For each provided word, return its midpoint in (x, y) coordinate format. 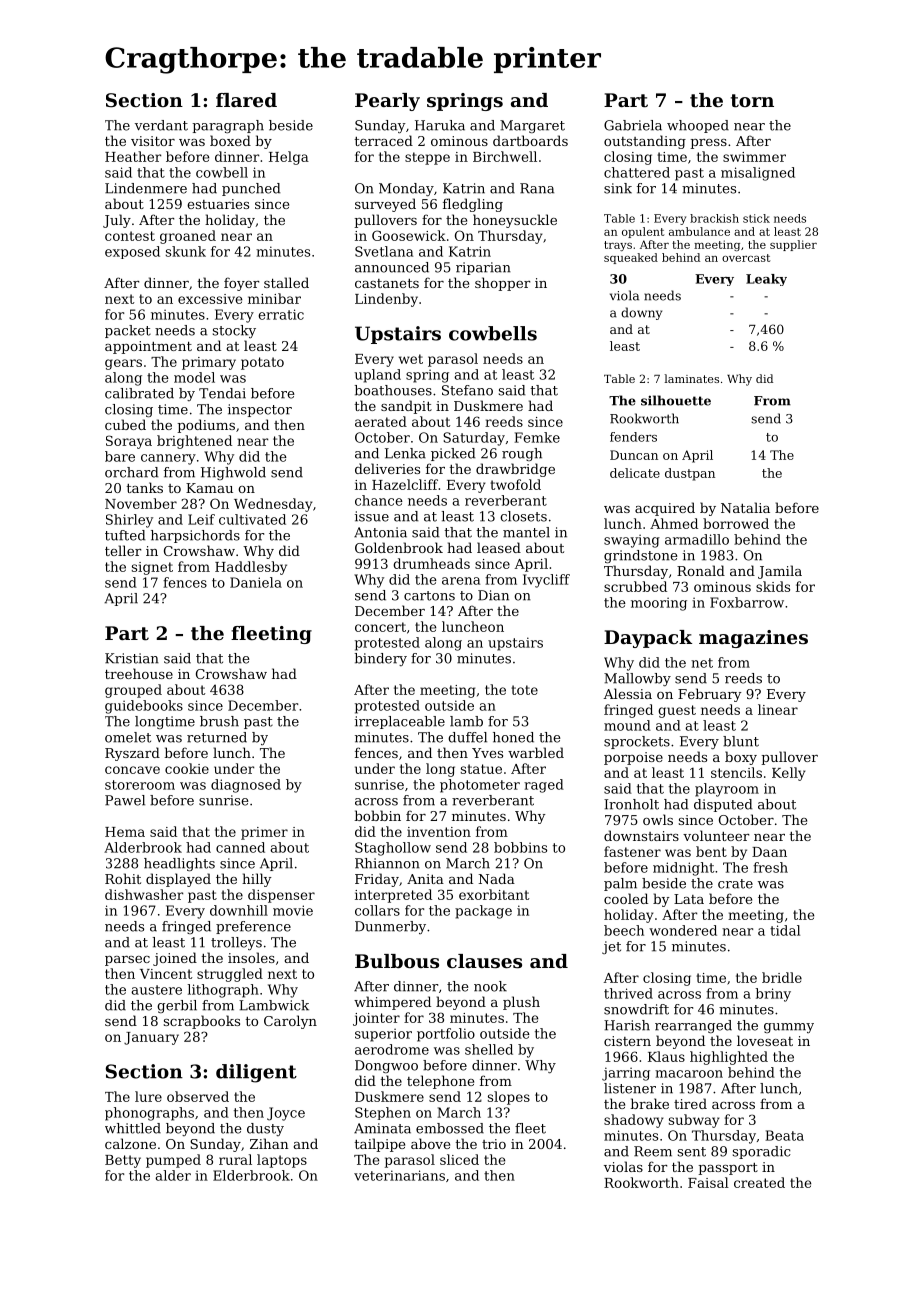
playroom (727, 790)
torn (752, 101)
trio (494, 1144)
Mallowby (637, 679)
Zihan (269, 1143)
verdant (161, 125)
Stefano (467, 390)
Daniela (256, 582)
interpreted (393, 896)
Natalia (745, 507)
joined (175, 959)
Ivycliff (546, 581)
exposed (132, 252)
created (759, 1182)
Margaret (532, 126)
